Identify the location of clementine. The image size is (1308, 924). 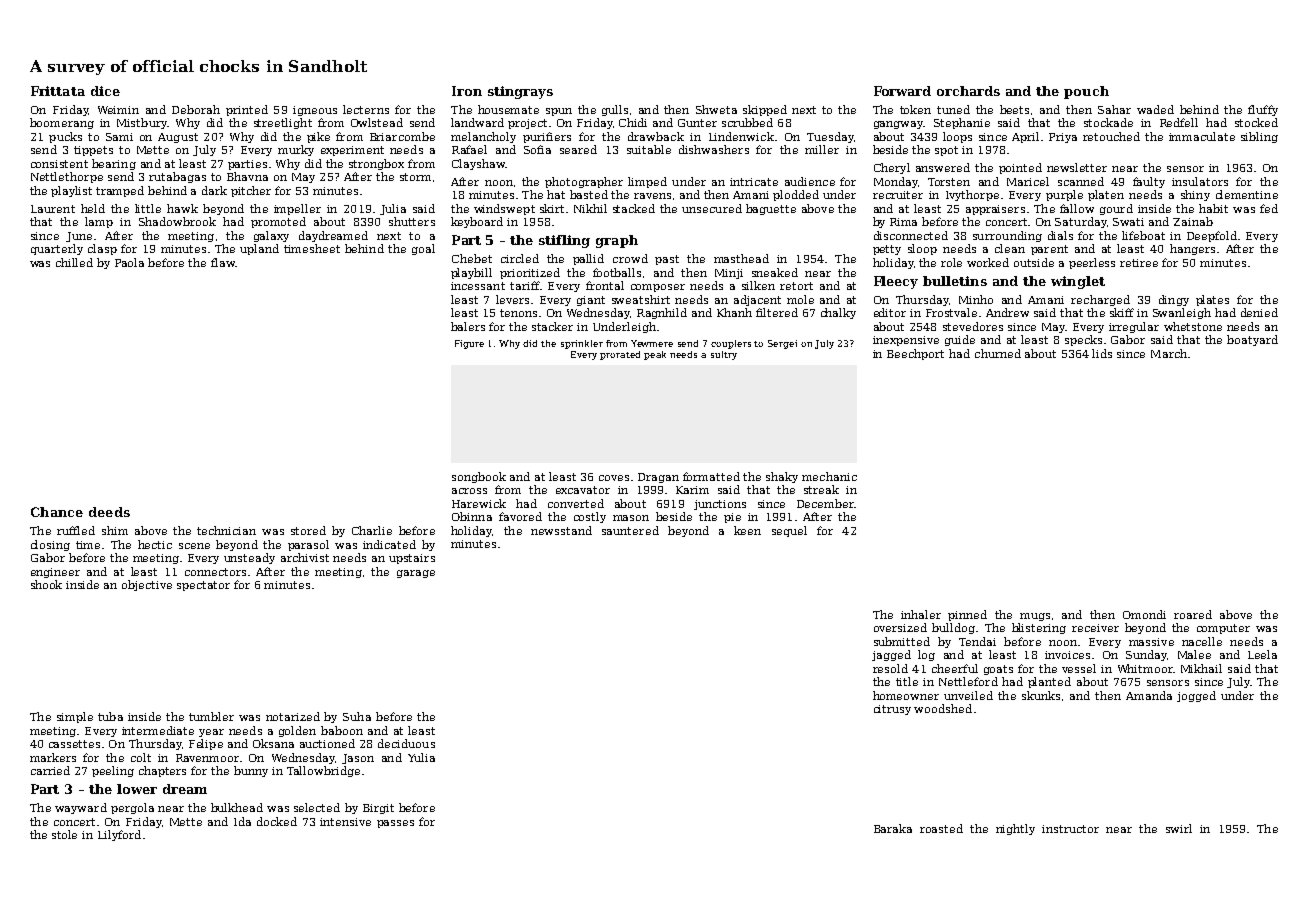
(1247, 194).
